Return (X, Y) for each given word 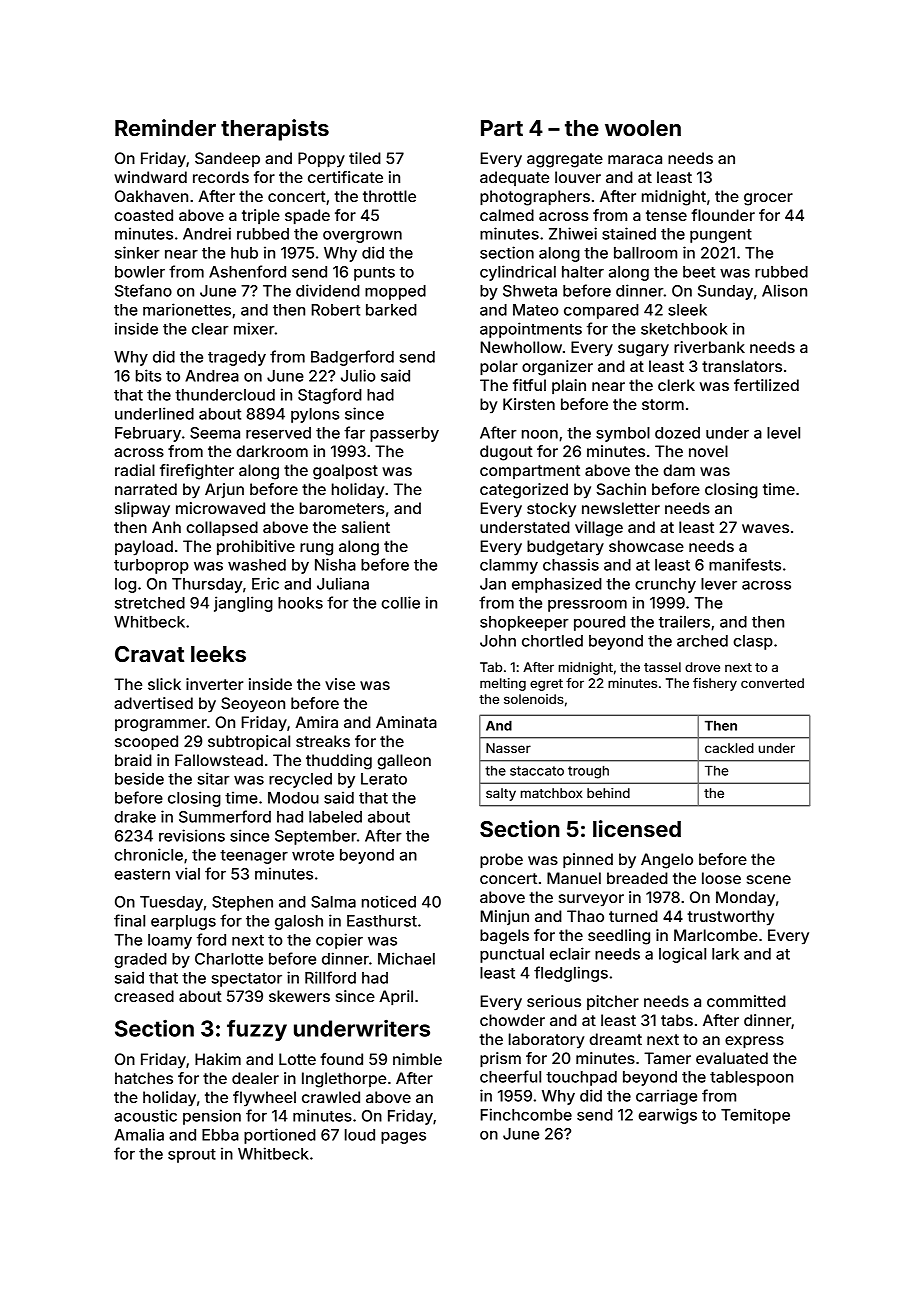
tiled (365, 158)
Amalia (139, 1134)
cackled (729, 748)
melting (503, 684)
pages (403, 1138)
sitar (213, 778)
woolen (643, 128)
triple (261, 216)
